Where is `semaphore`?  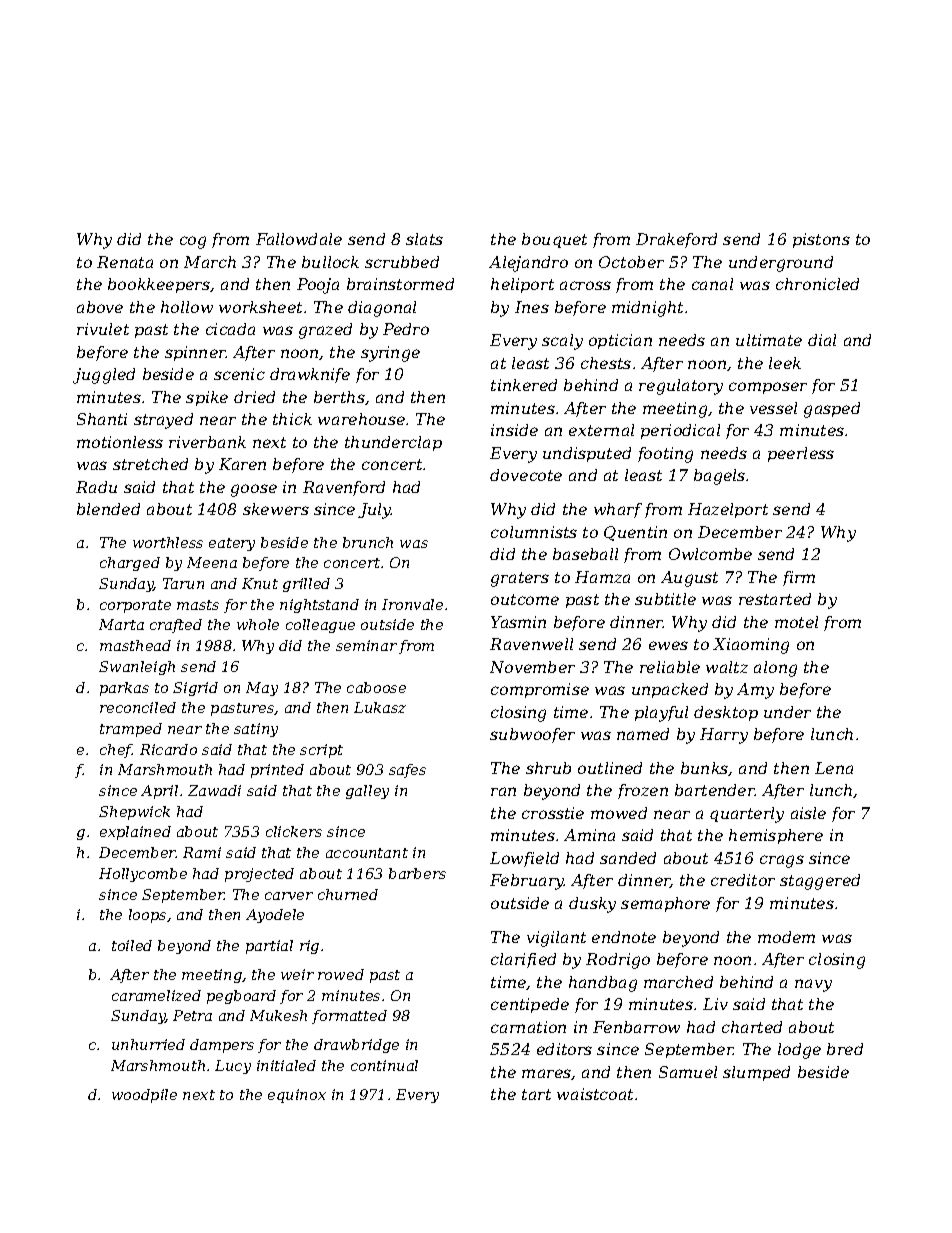 semaphore is located at coordinates (665, 904).
